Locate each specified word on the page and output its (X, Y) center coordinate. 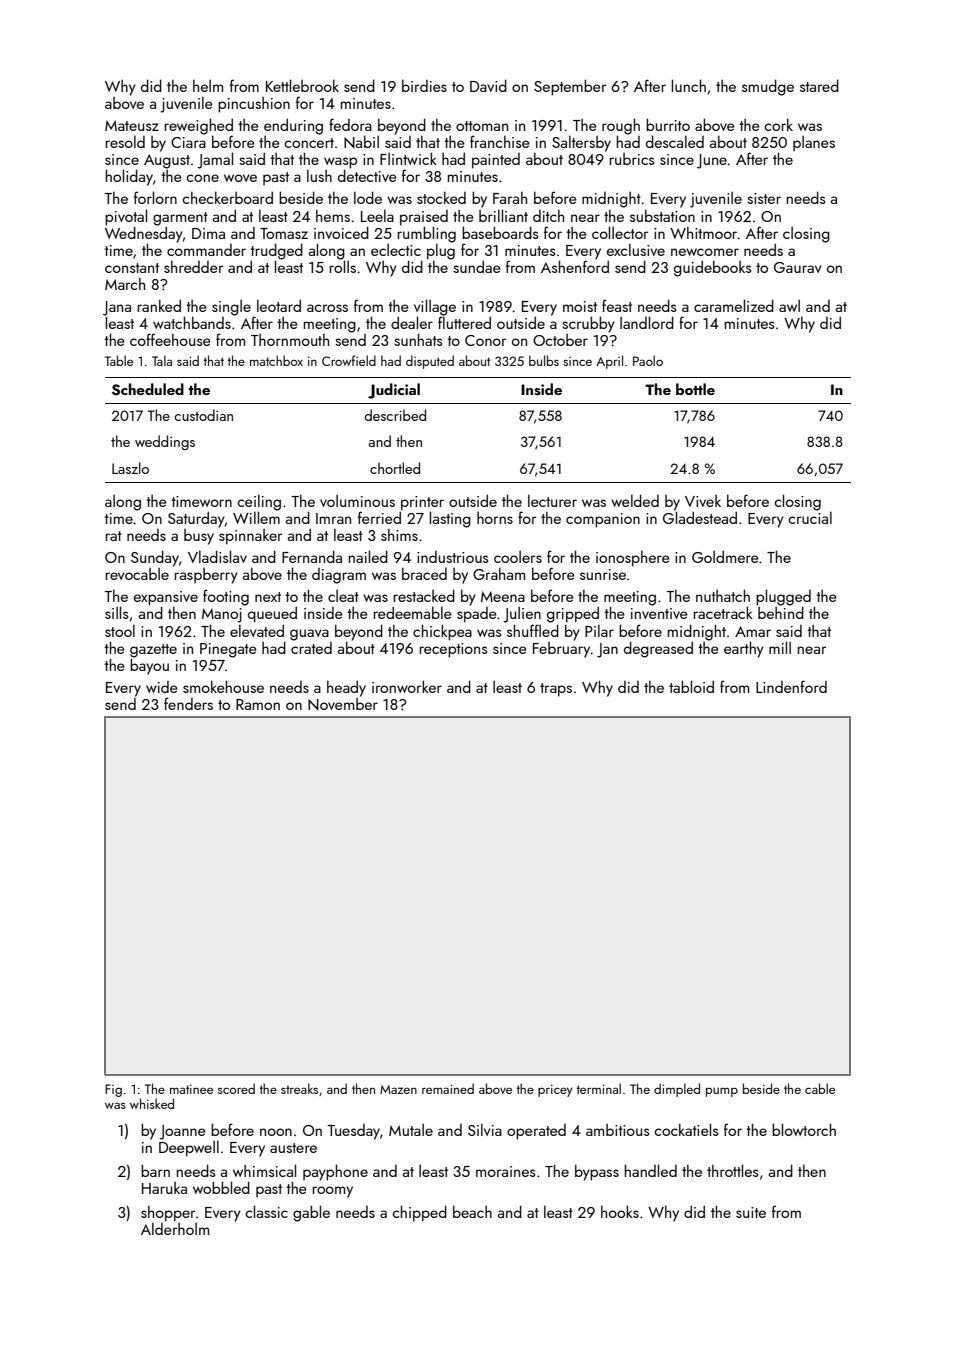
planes (814, 143)
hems (333, 215)
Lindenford (791, 686)
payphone (335, 1172)
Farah (510, 197)
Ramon (258, 704)
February (561, 650)
